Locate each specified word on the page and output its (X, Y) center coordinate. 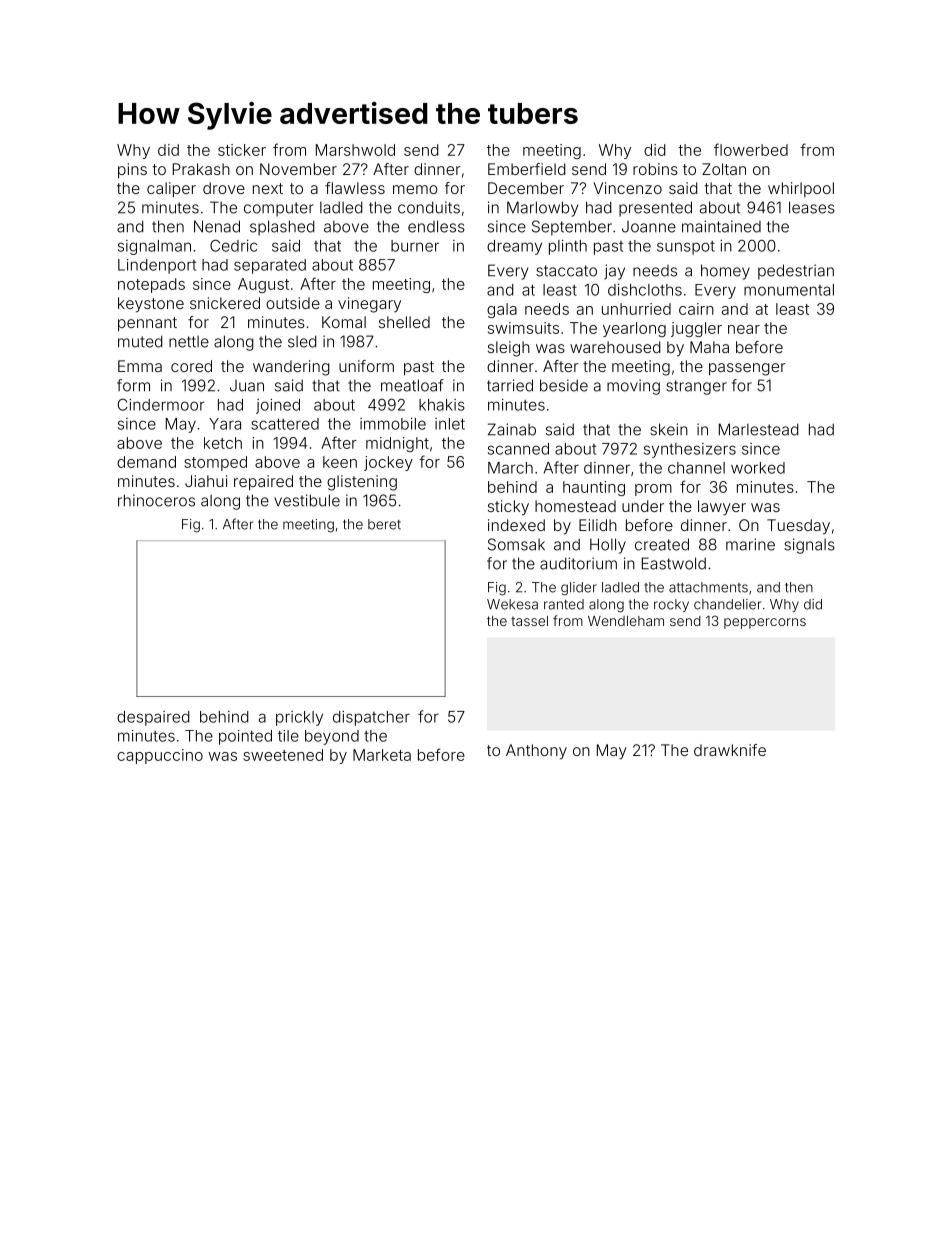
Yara (225, 424)
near (744, 329)
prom (653, 490)
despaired (153, 718)
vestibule (307, 500)
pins (132, 170)
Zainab (512, 429)
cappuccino (160, 756)
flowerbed (751, 149)
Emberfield (527, 169)
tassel (529, 621)
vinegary (369, 305)
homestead (575, 506)
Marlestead (759, 429)
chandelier (727, 604)
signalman (154, 247)
